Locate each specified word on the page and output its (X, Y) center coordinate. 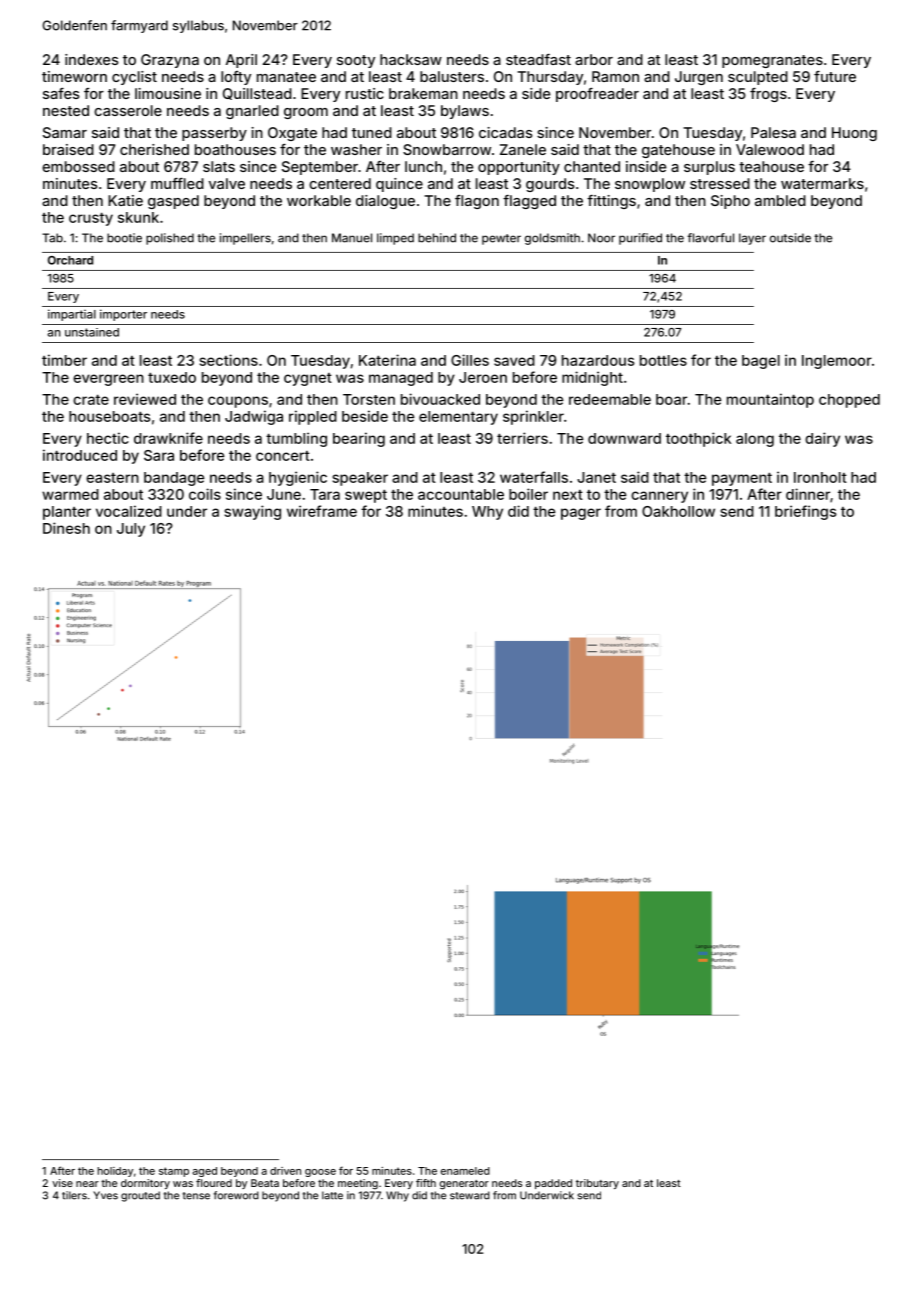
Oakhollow (678, 511)
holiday (115, 1172)
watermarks (822, 183)
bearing (359, 439)
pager (581, 514)
